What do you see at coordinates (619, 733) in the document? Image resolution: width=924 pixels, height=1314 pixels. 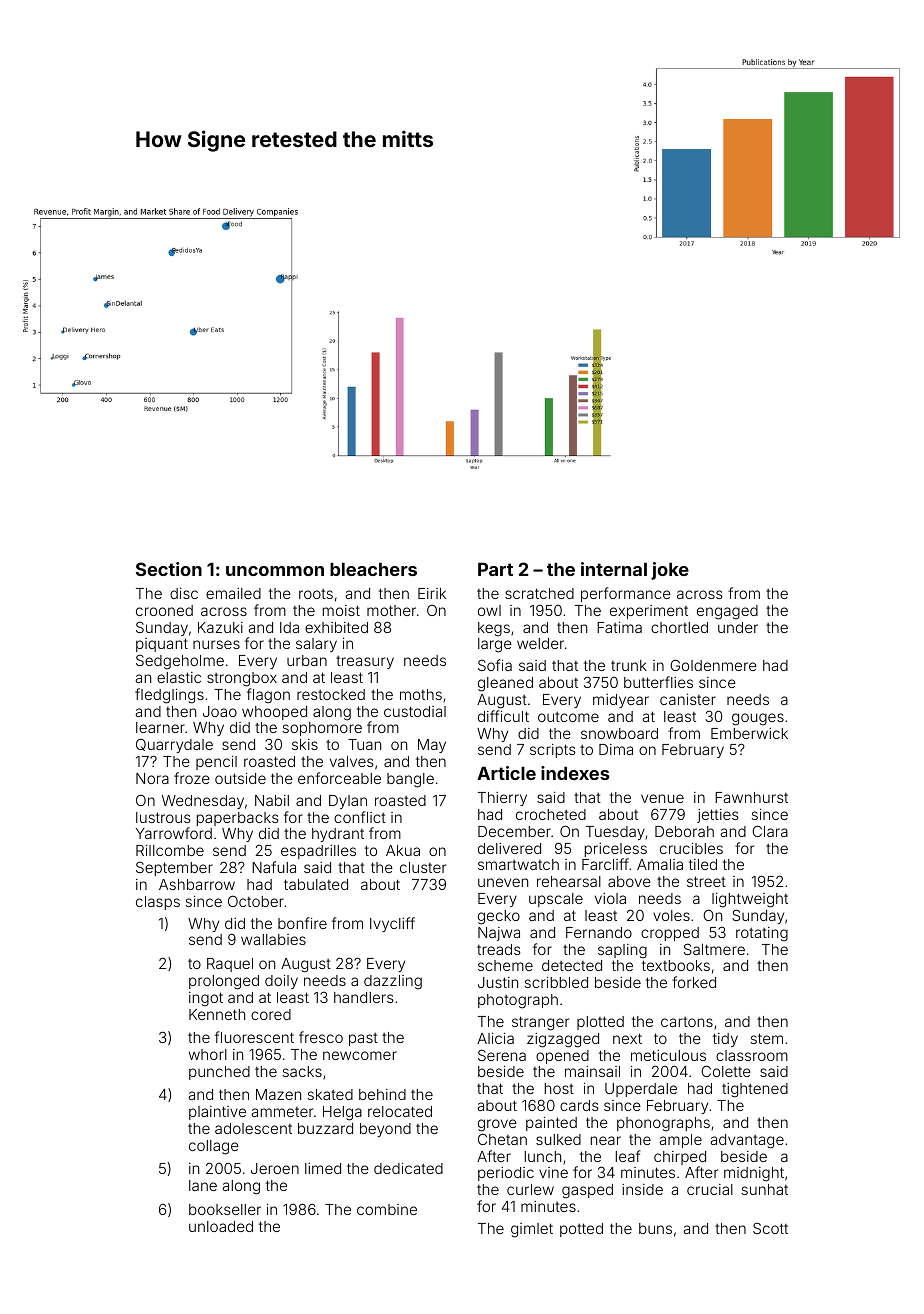 I see `snowboard` at bounding box center [619, 733].
